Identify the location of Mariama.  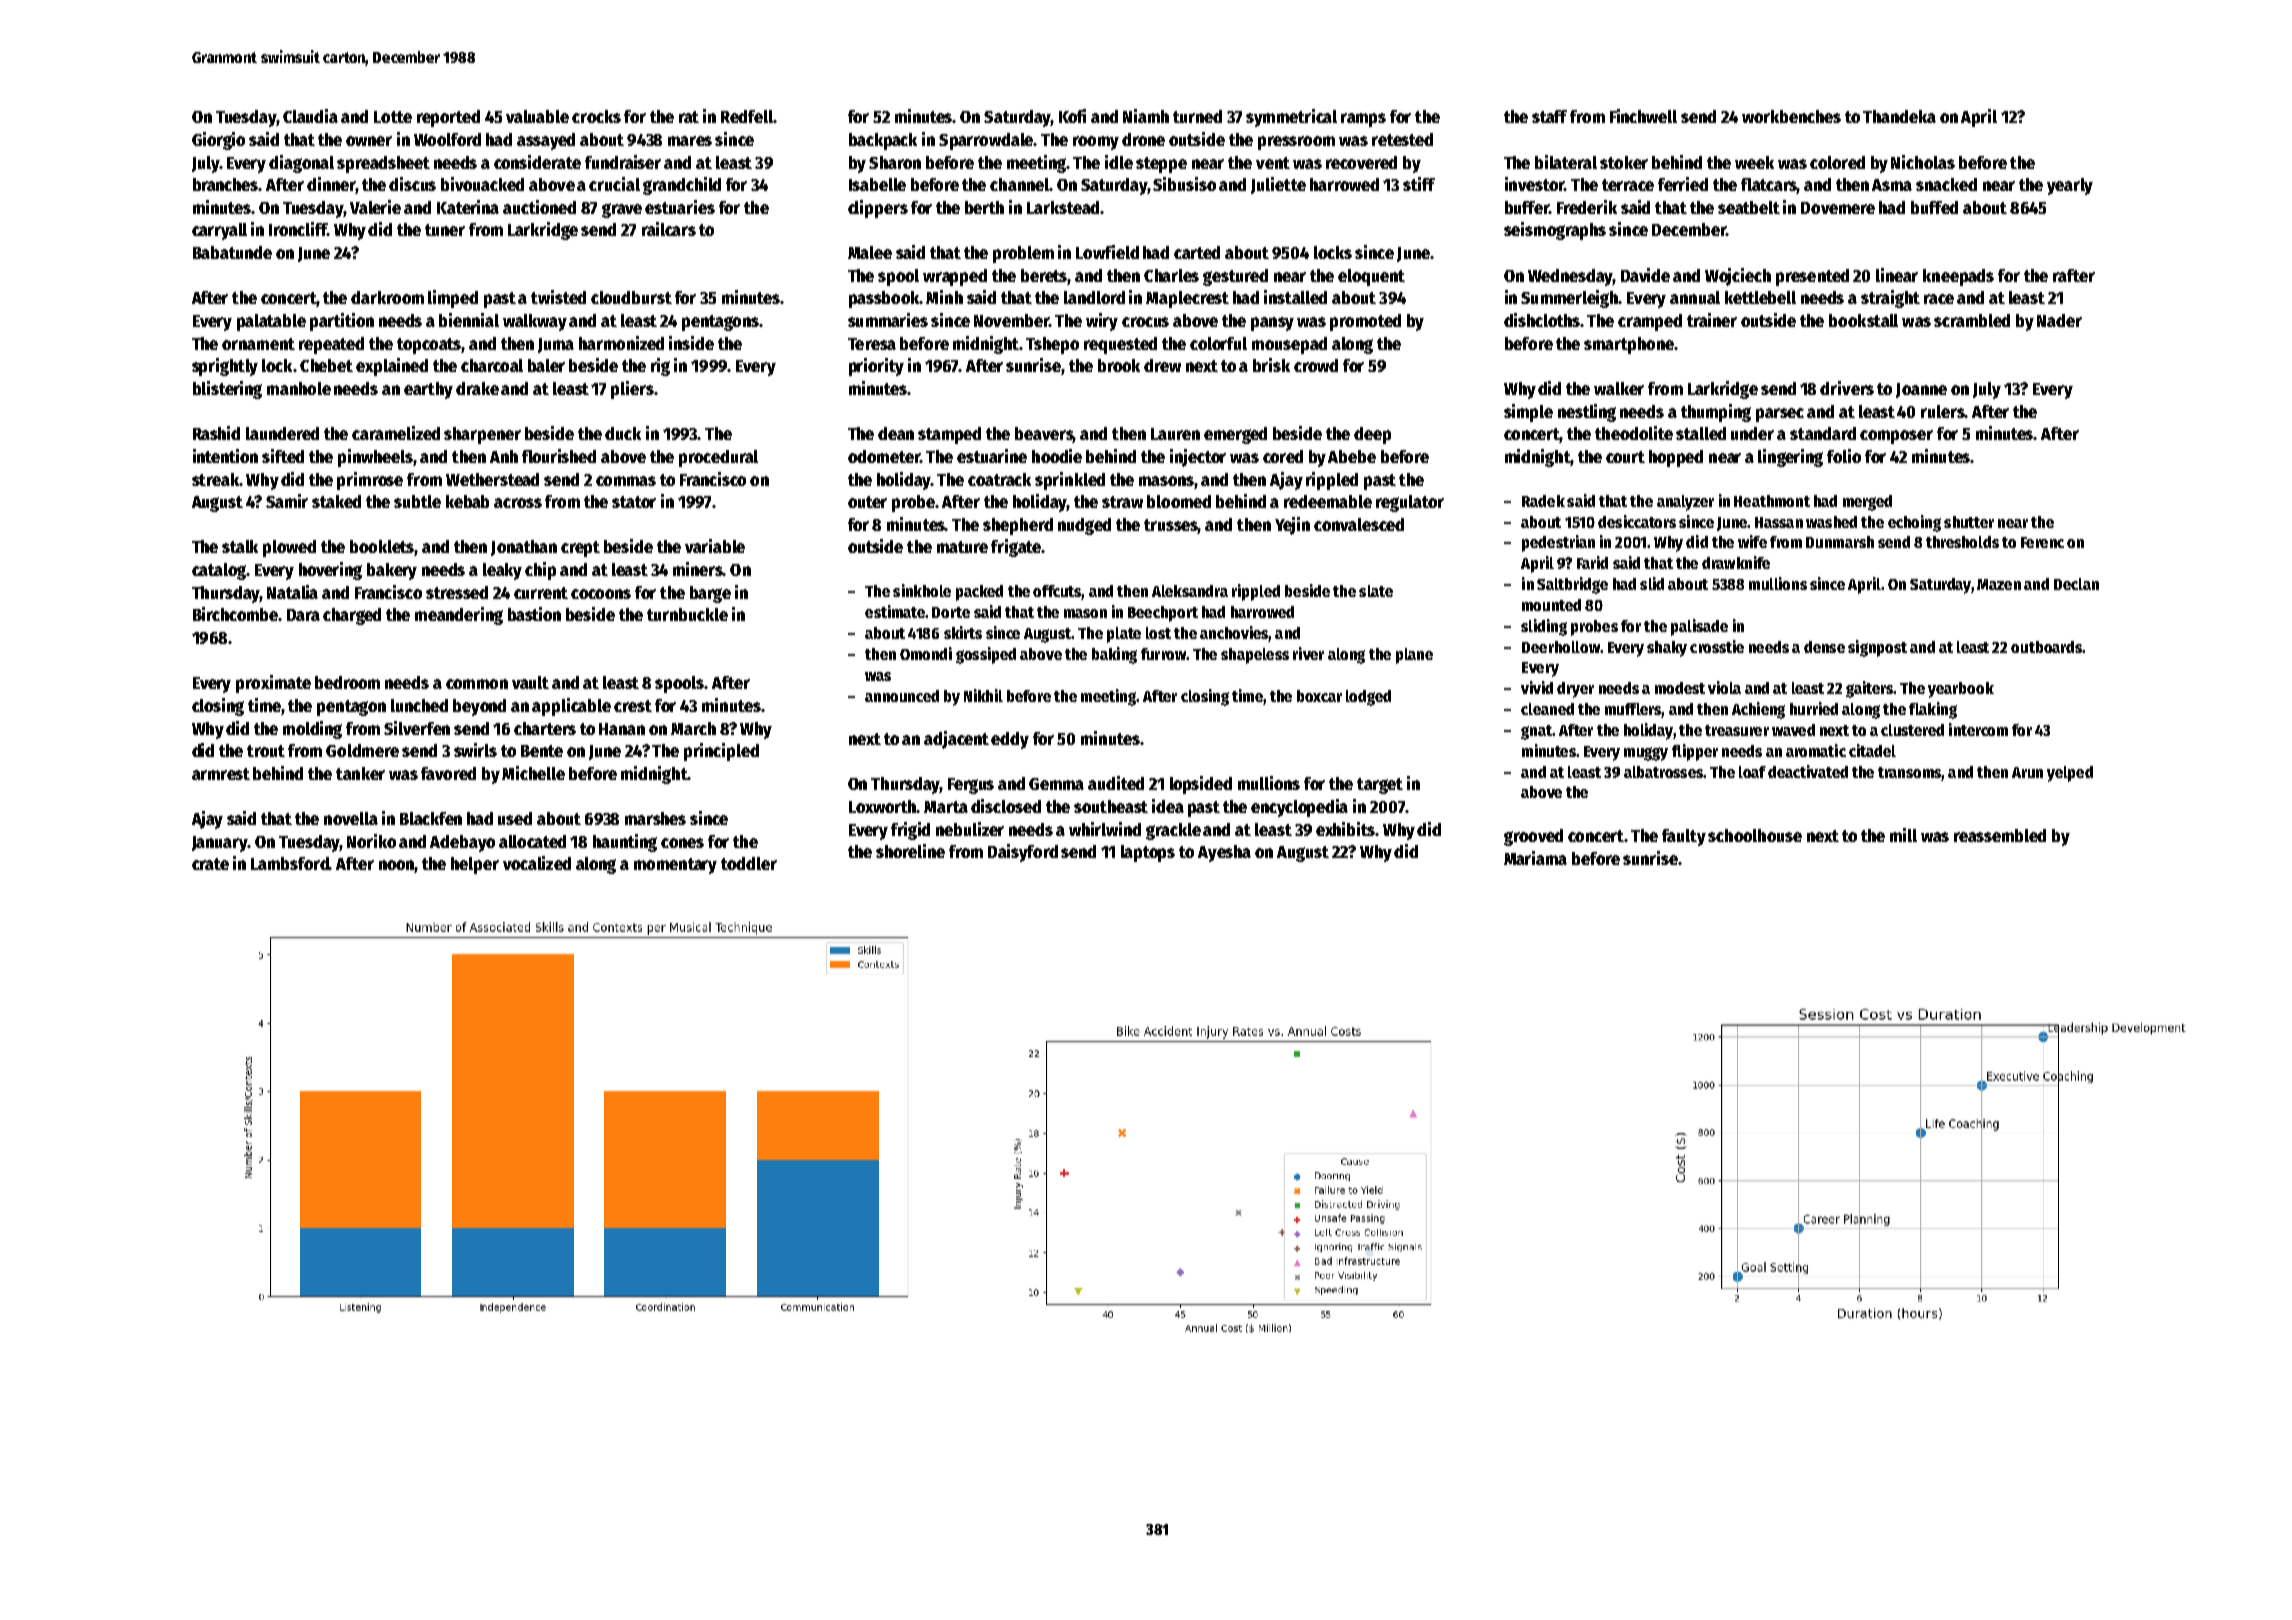
(1535, 858).
